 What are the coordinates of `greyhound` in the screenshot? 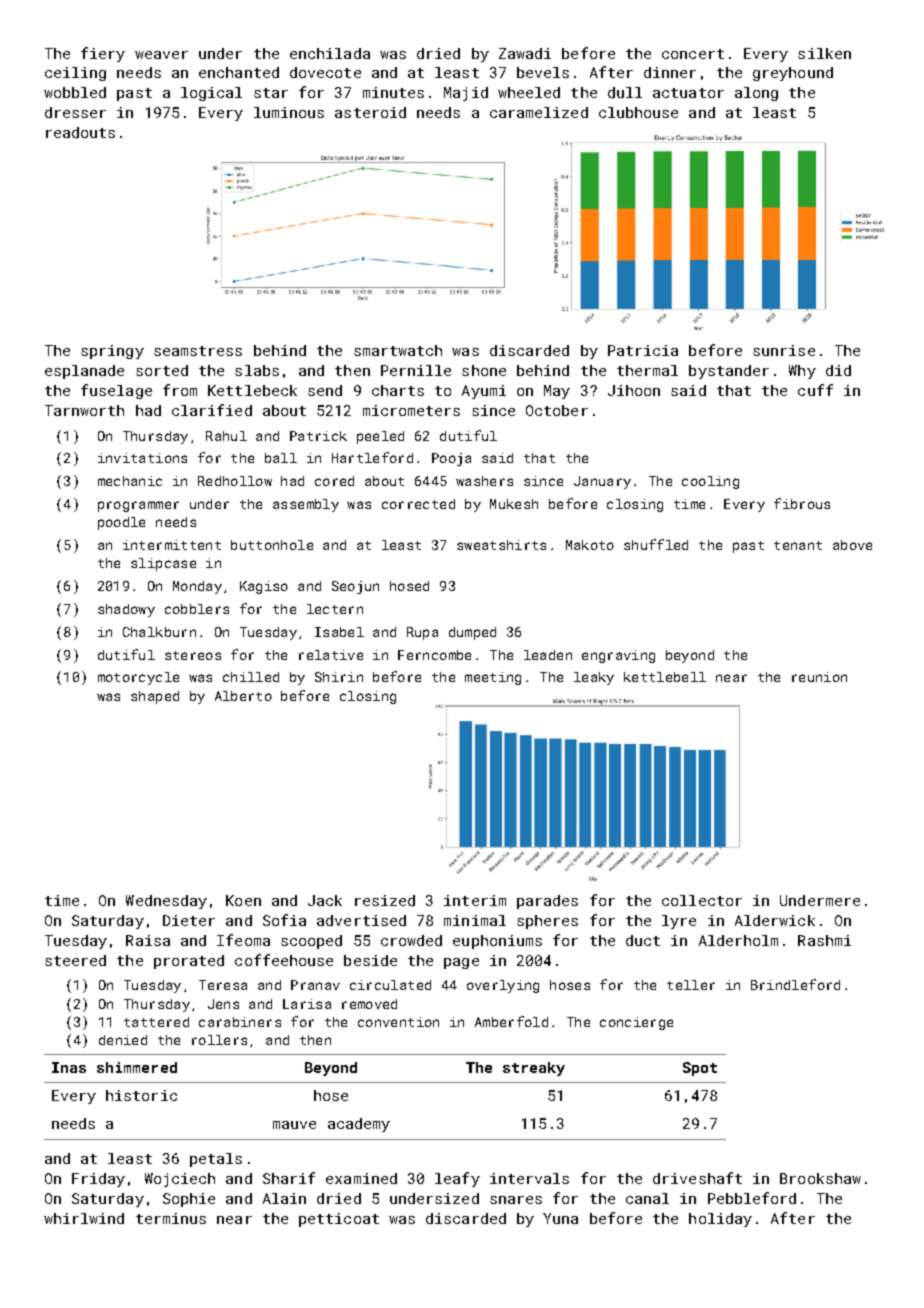 It's located at (793, 74).
